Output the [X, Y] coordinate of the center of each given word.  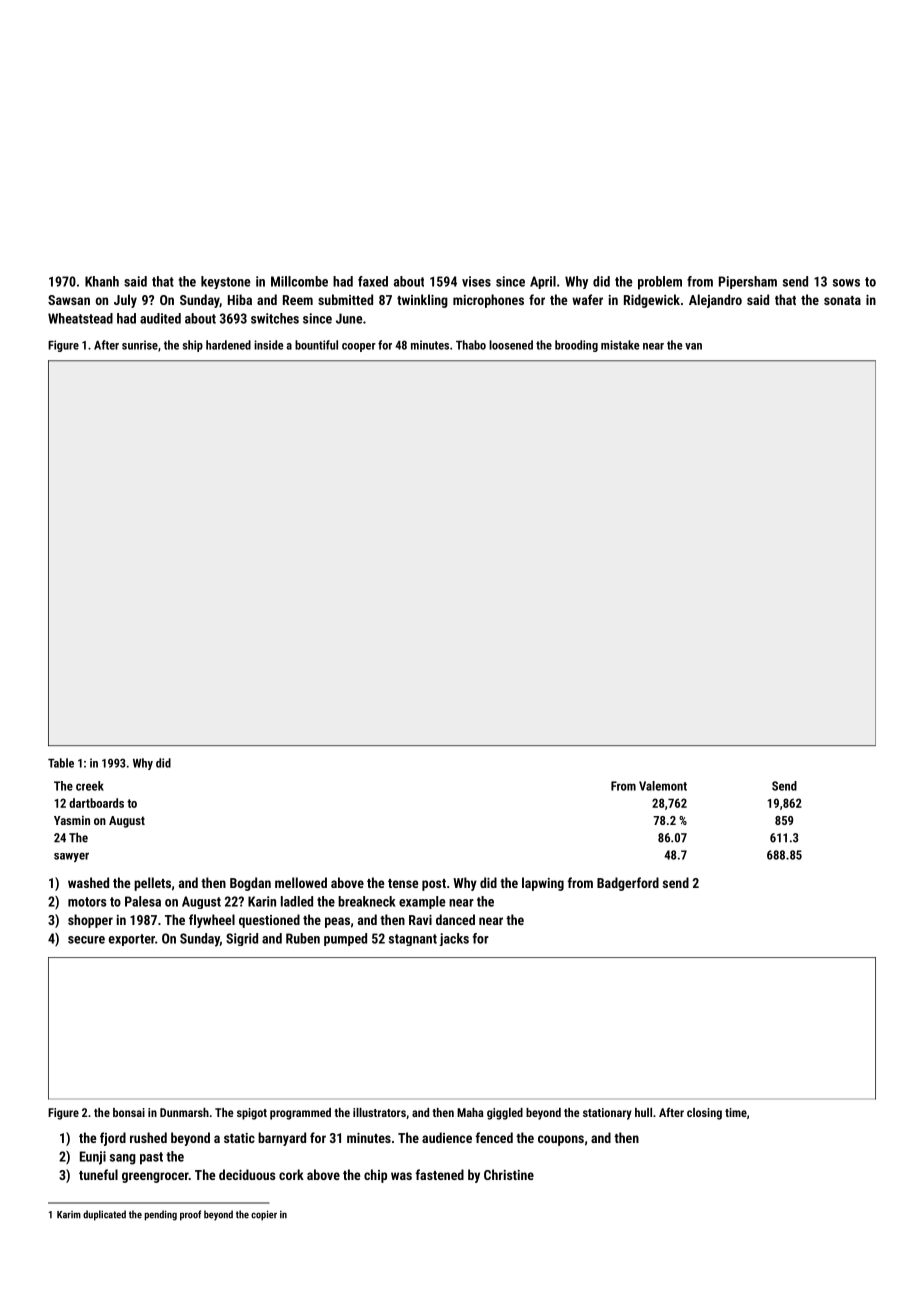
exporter [132, 940]
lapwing [543, 884]
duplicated [104, 1215]
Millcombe [299, 281]
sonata [842, 300]
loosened [511, 345]
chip [375, 1176]
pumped [345, 939]
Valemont [663, 786]
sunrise [140, 345]
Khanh [102, 281]
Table [61, 763]
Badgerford [628, 884]
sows [846, 283]
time [736, 1112]
